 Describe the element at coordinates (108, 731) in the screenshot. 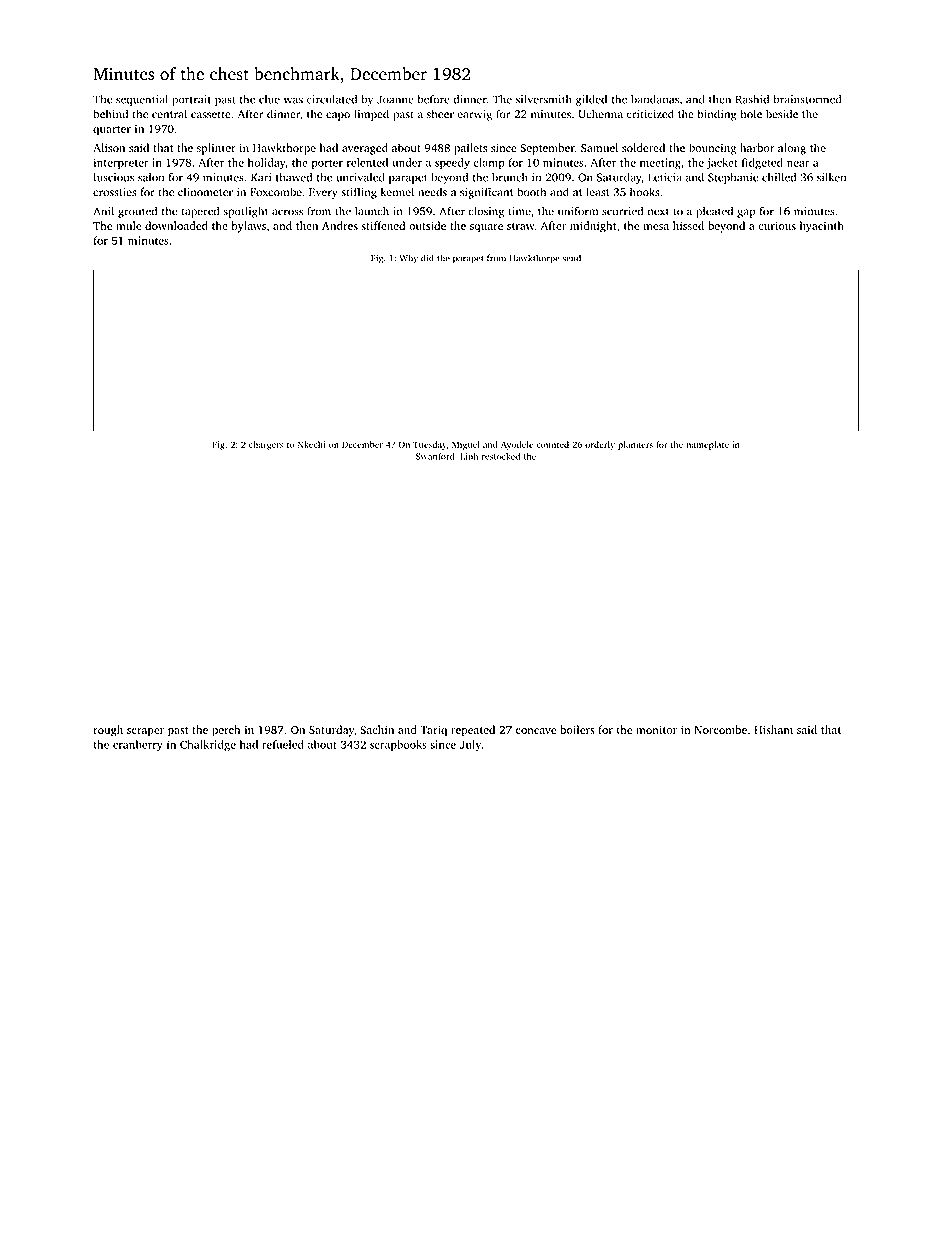

I see `rough` at that location.
